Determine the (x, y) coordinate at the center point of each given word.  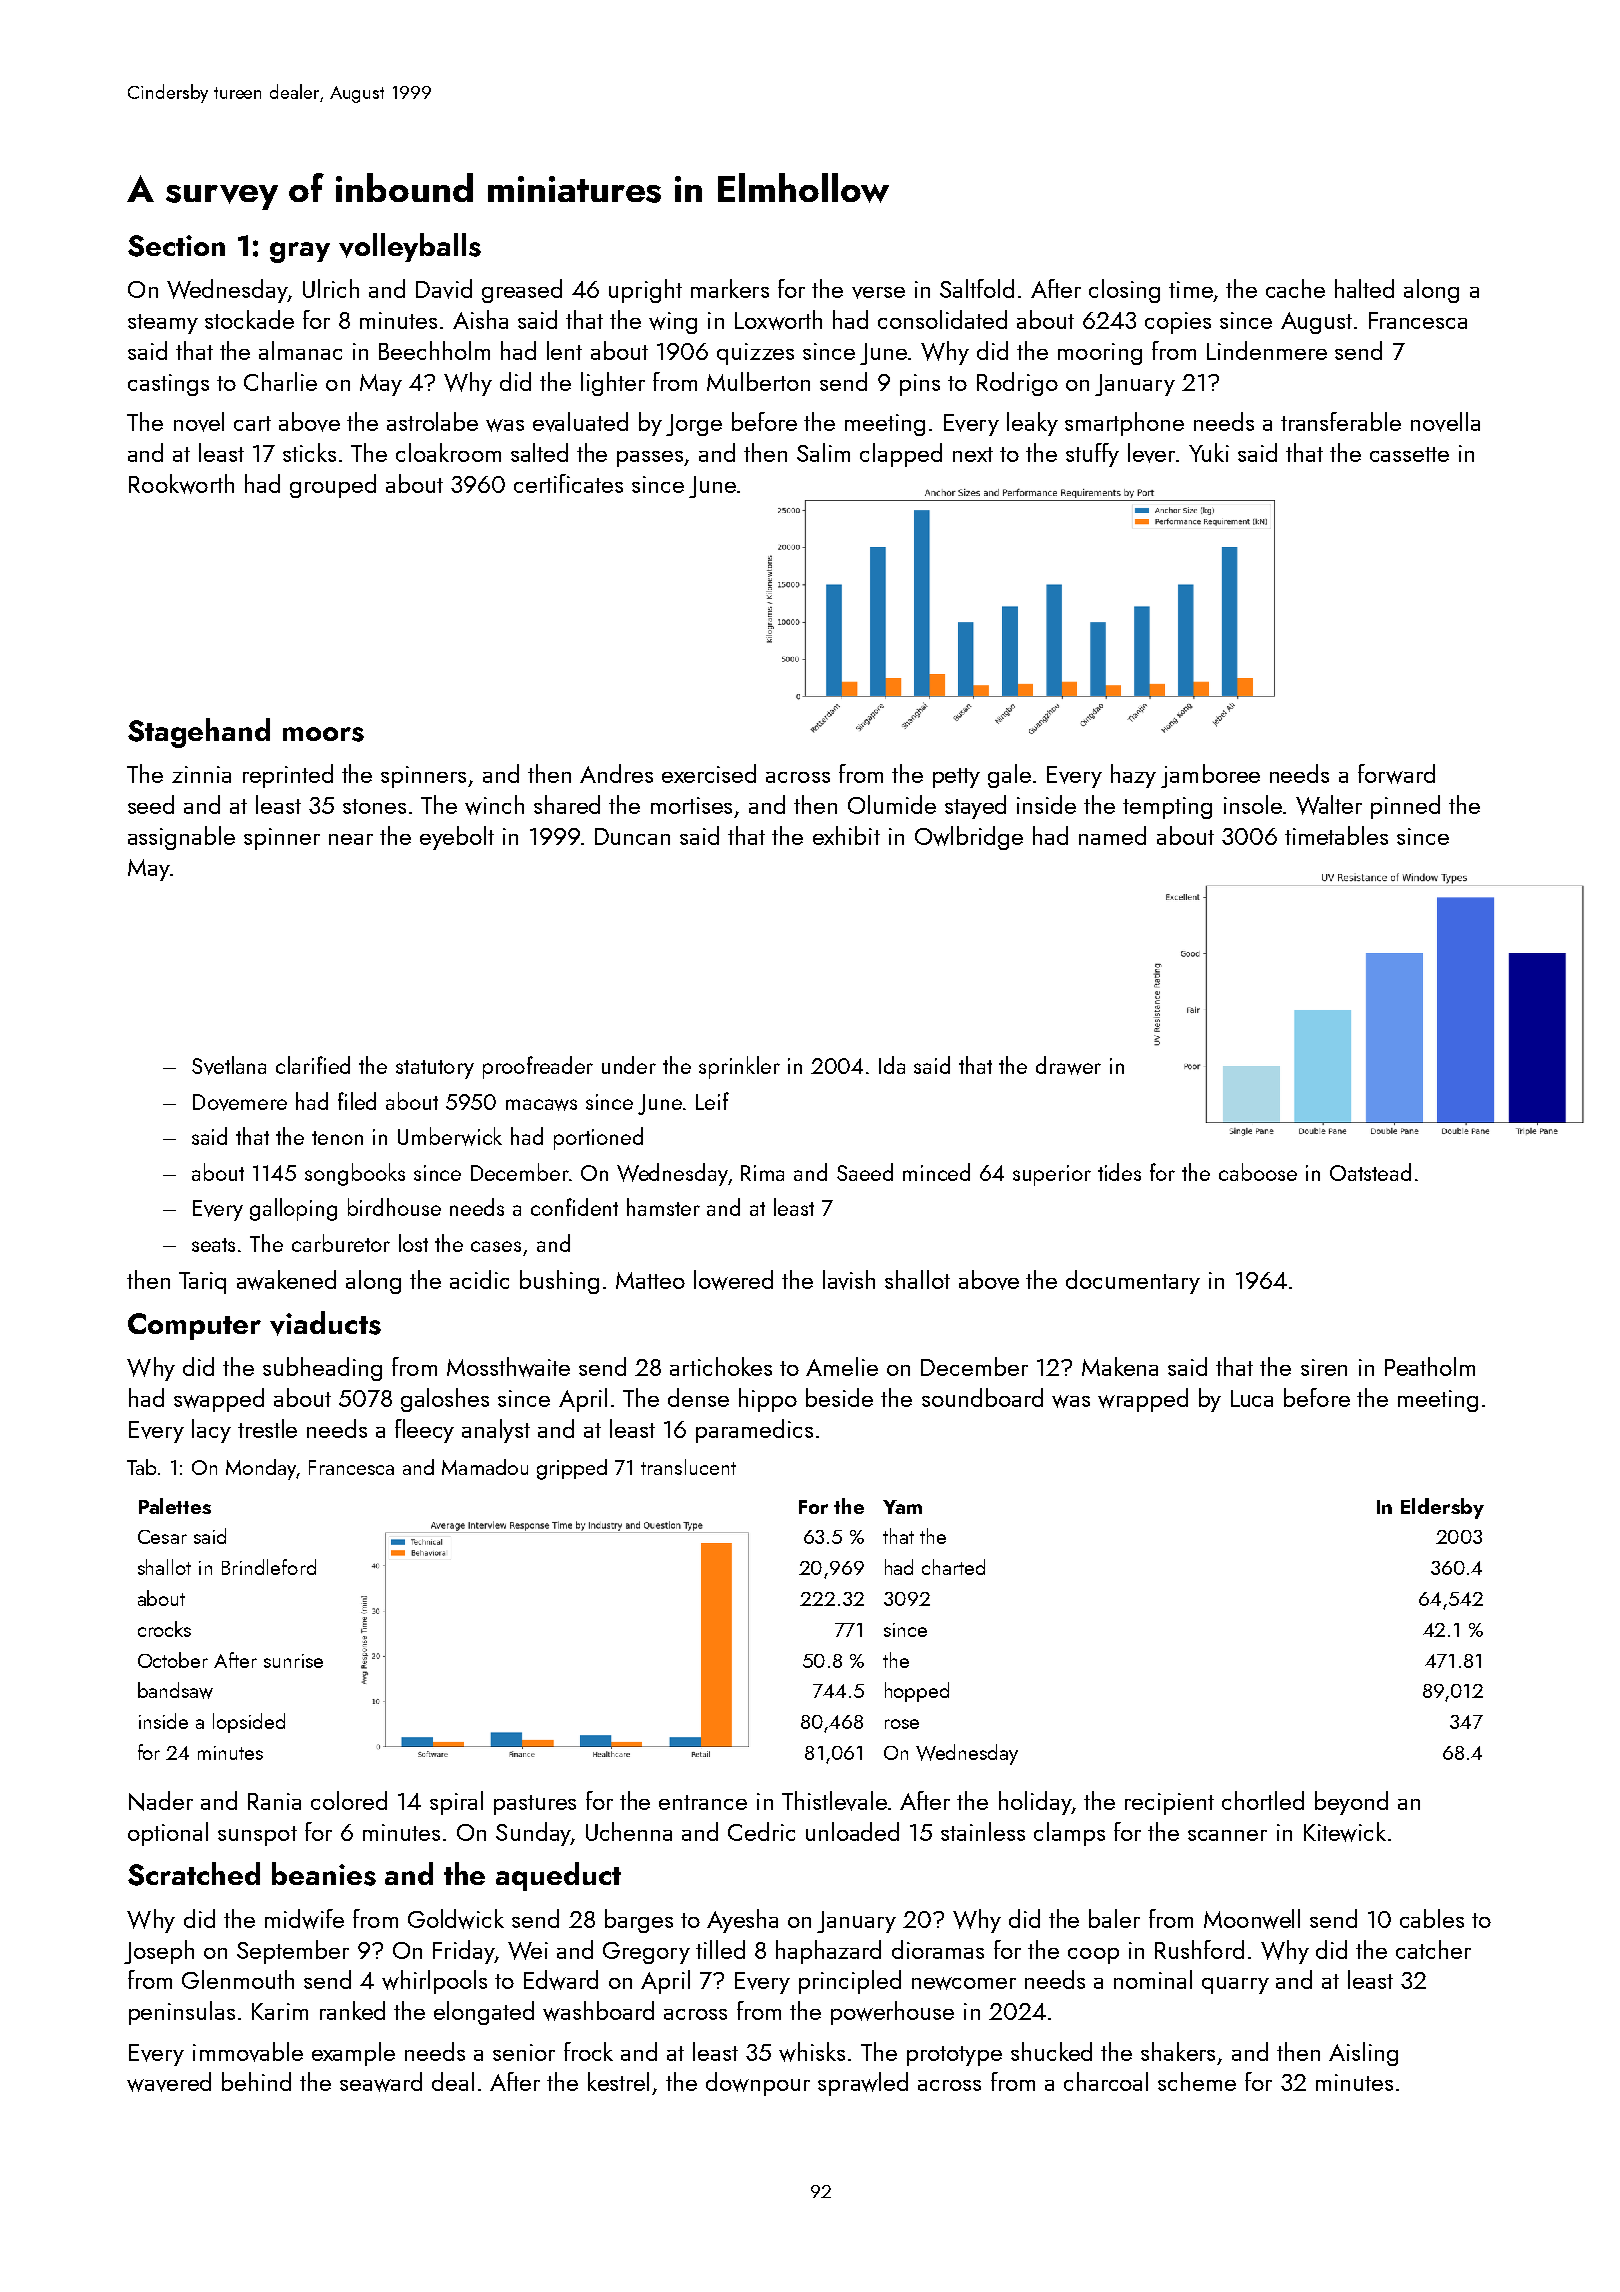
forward (1396, 774)
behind (256, 2081)
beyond (1351, 1803)
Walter (1329, 805)
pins (920, 385)
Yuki (1209, 452)
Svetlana (229, 1065)
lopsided (249, 1723)
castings (168, 385)
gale (1009, 776)
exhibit (846, 835)
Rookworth (181, 484)
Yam (902, 1507)
